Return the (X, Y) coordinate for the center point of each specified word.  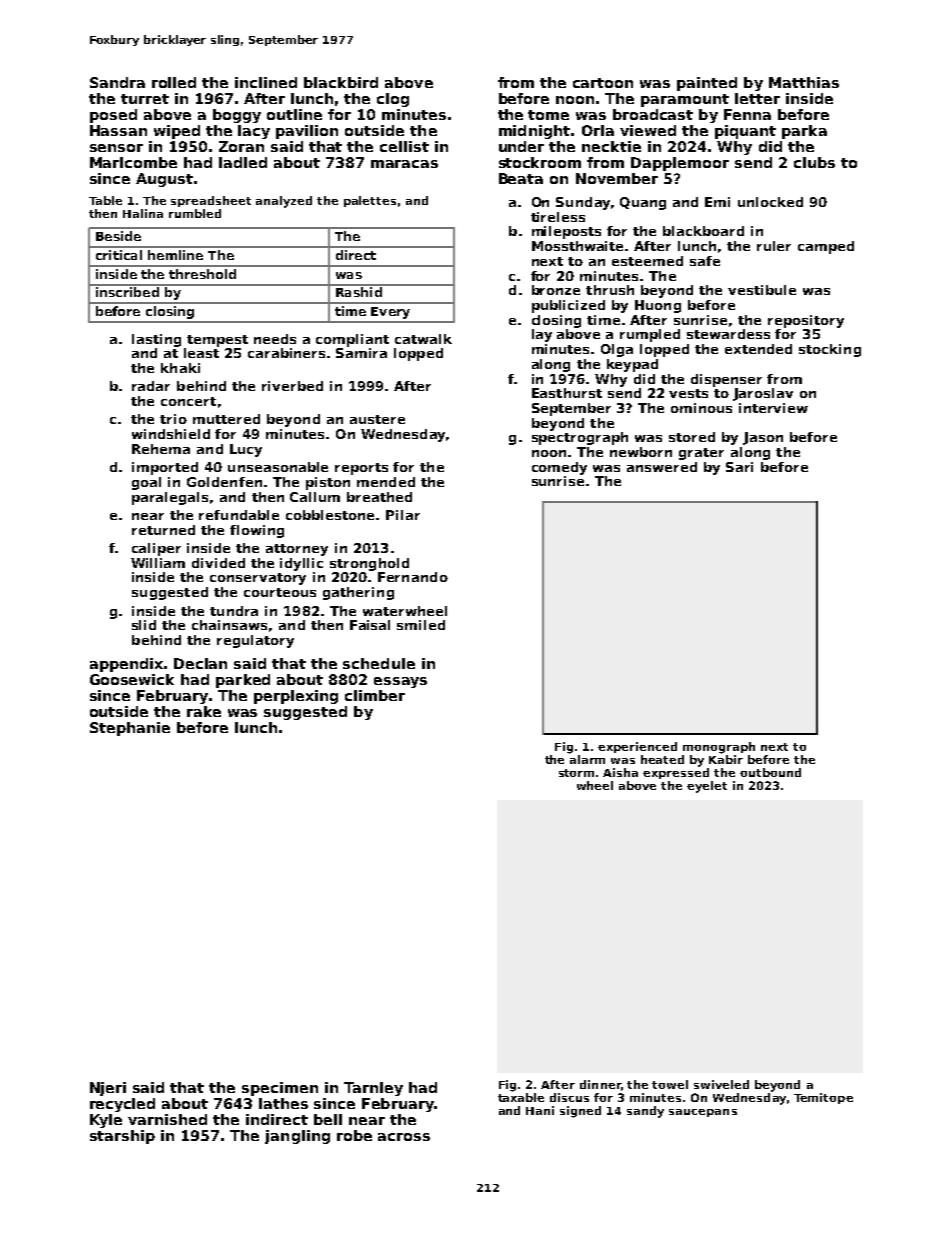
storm (576, 773)
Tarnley (373, 1089)
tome (548, 115)
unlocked (770, 202)
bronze (556, 290)
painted (707, 84)
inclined (266, 82)
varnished (167, 1119)
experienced (637, 747)
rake (204, 711)
